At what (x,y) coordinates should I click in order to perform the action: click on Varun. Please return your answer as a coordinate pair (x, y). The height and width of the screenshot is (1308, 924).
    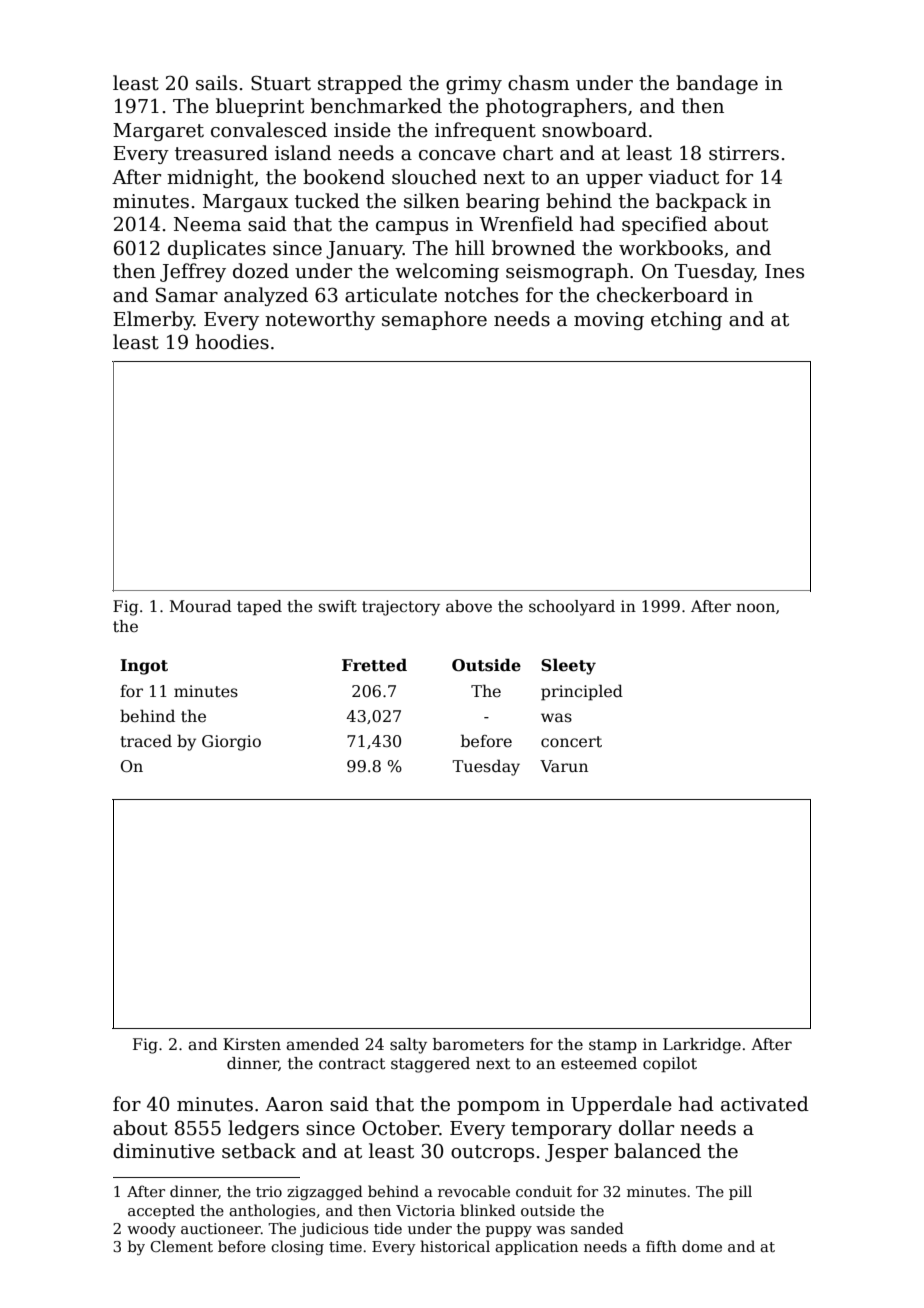
    Looking at the image, I should click on (564, 766).
